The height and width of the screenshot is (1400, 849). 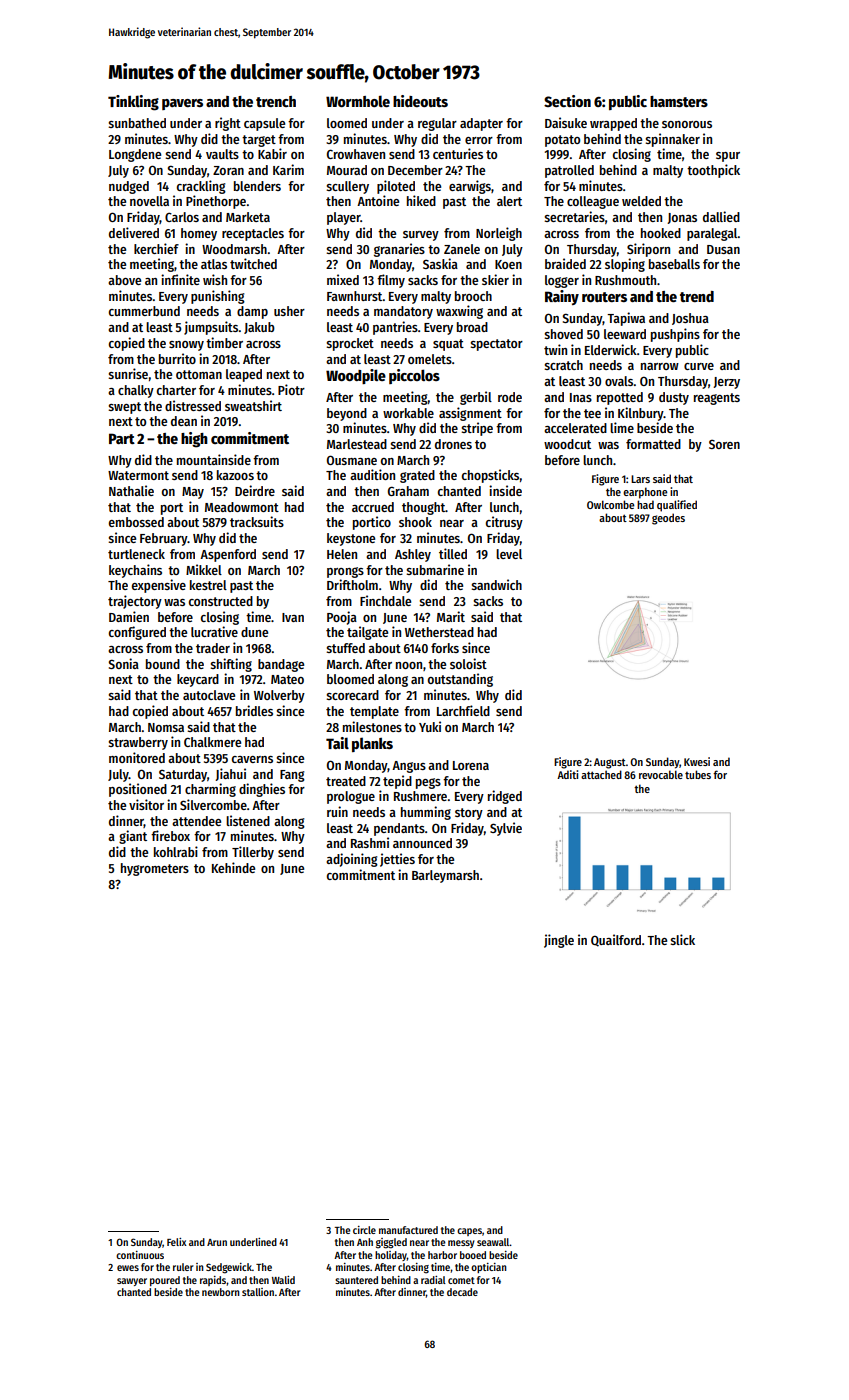 What do you see at coordinates (616, 940) in the screenshot?
I see `Quailford` at bounding box center [616, 940].
